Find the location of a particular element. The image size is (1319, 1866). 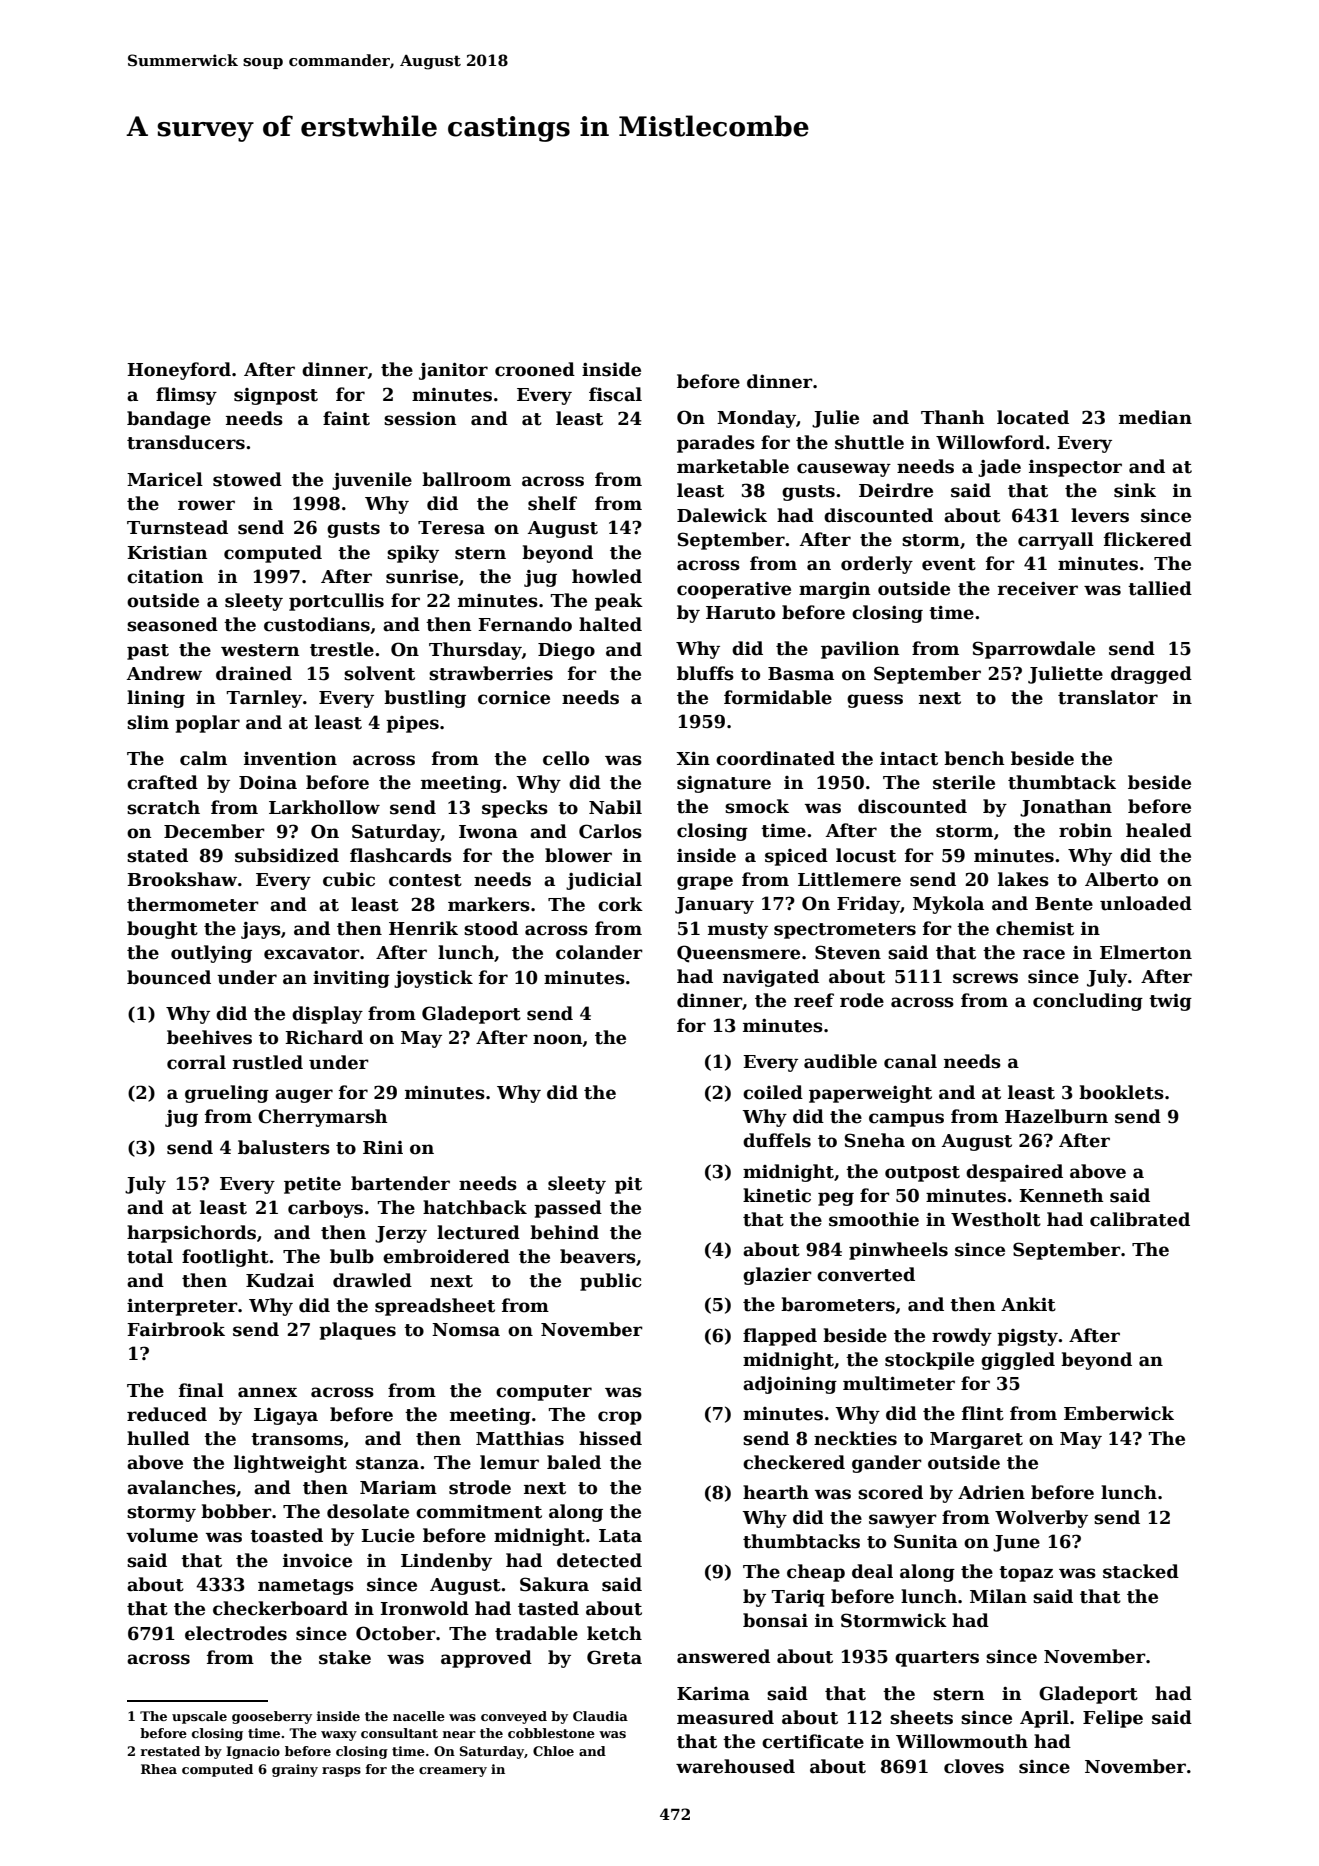

canal is located at coordinates (910, 1061).
